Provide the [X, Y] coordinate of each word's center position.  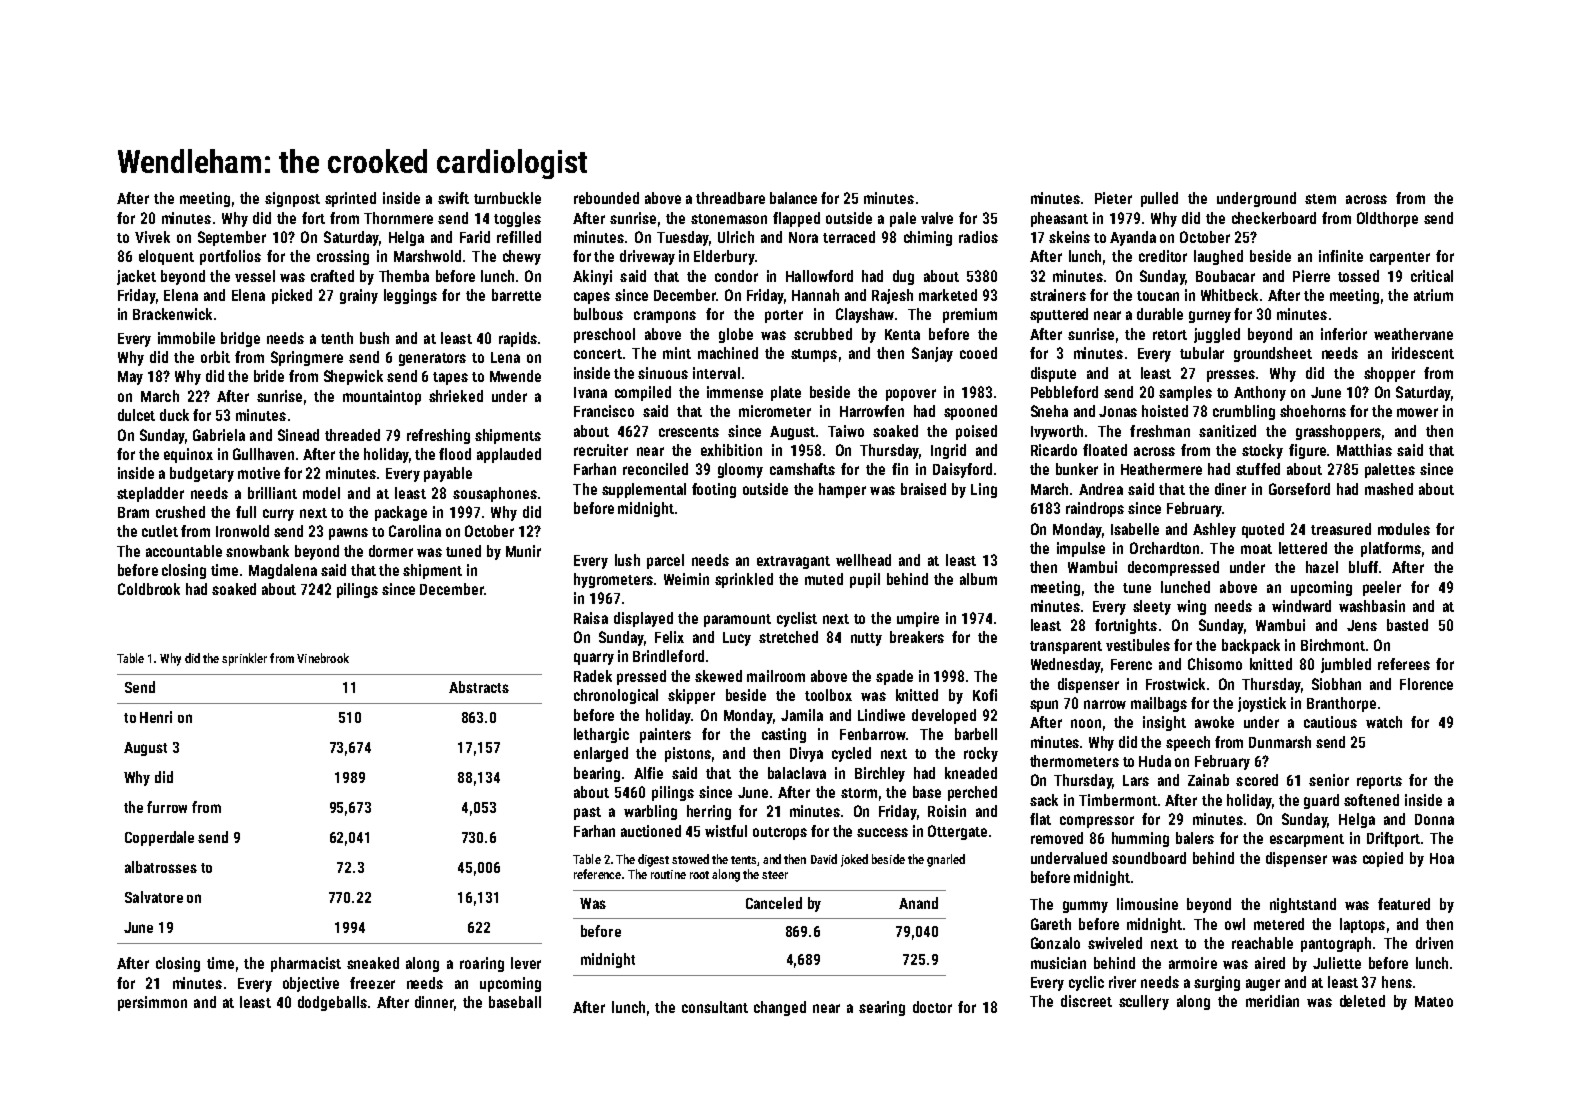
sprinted [350, 199]
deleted [1362, 1001]
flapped [796, 219]
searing [882, 1008]
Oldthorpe [1387, 219]
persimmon [152, 1003]
